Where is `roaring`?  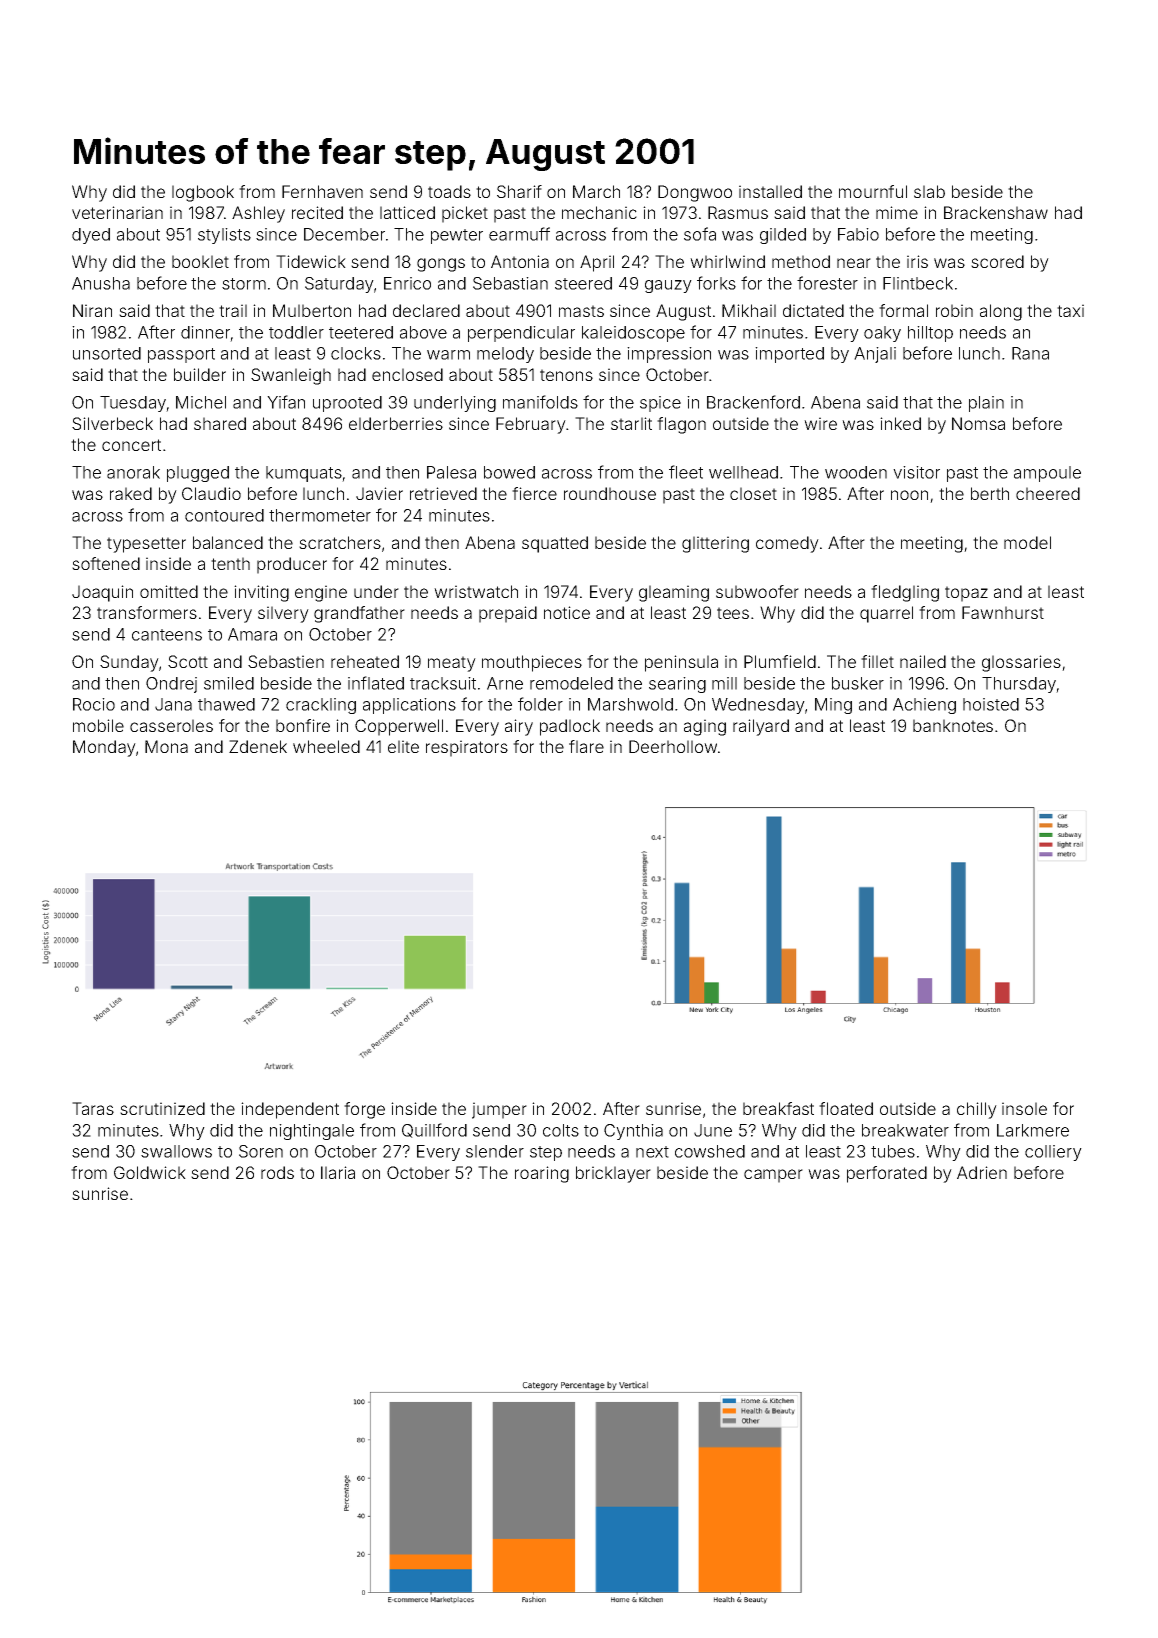 roaring is located at coordinates (542, 1174).
